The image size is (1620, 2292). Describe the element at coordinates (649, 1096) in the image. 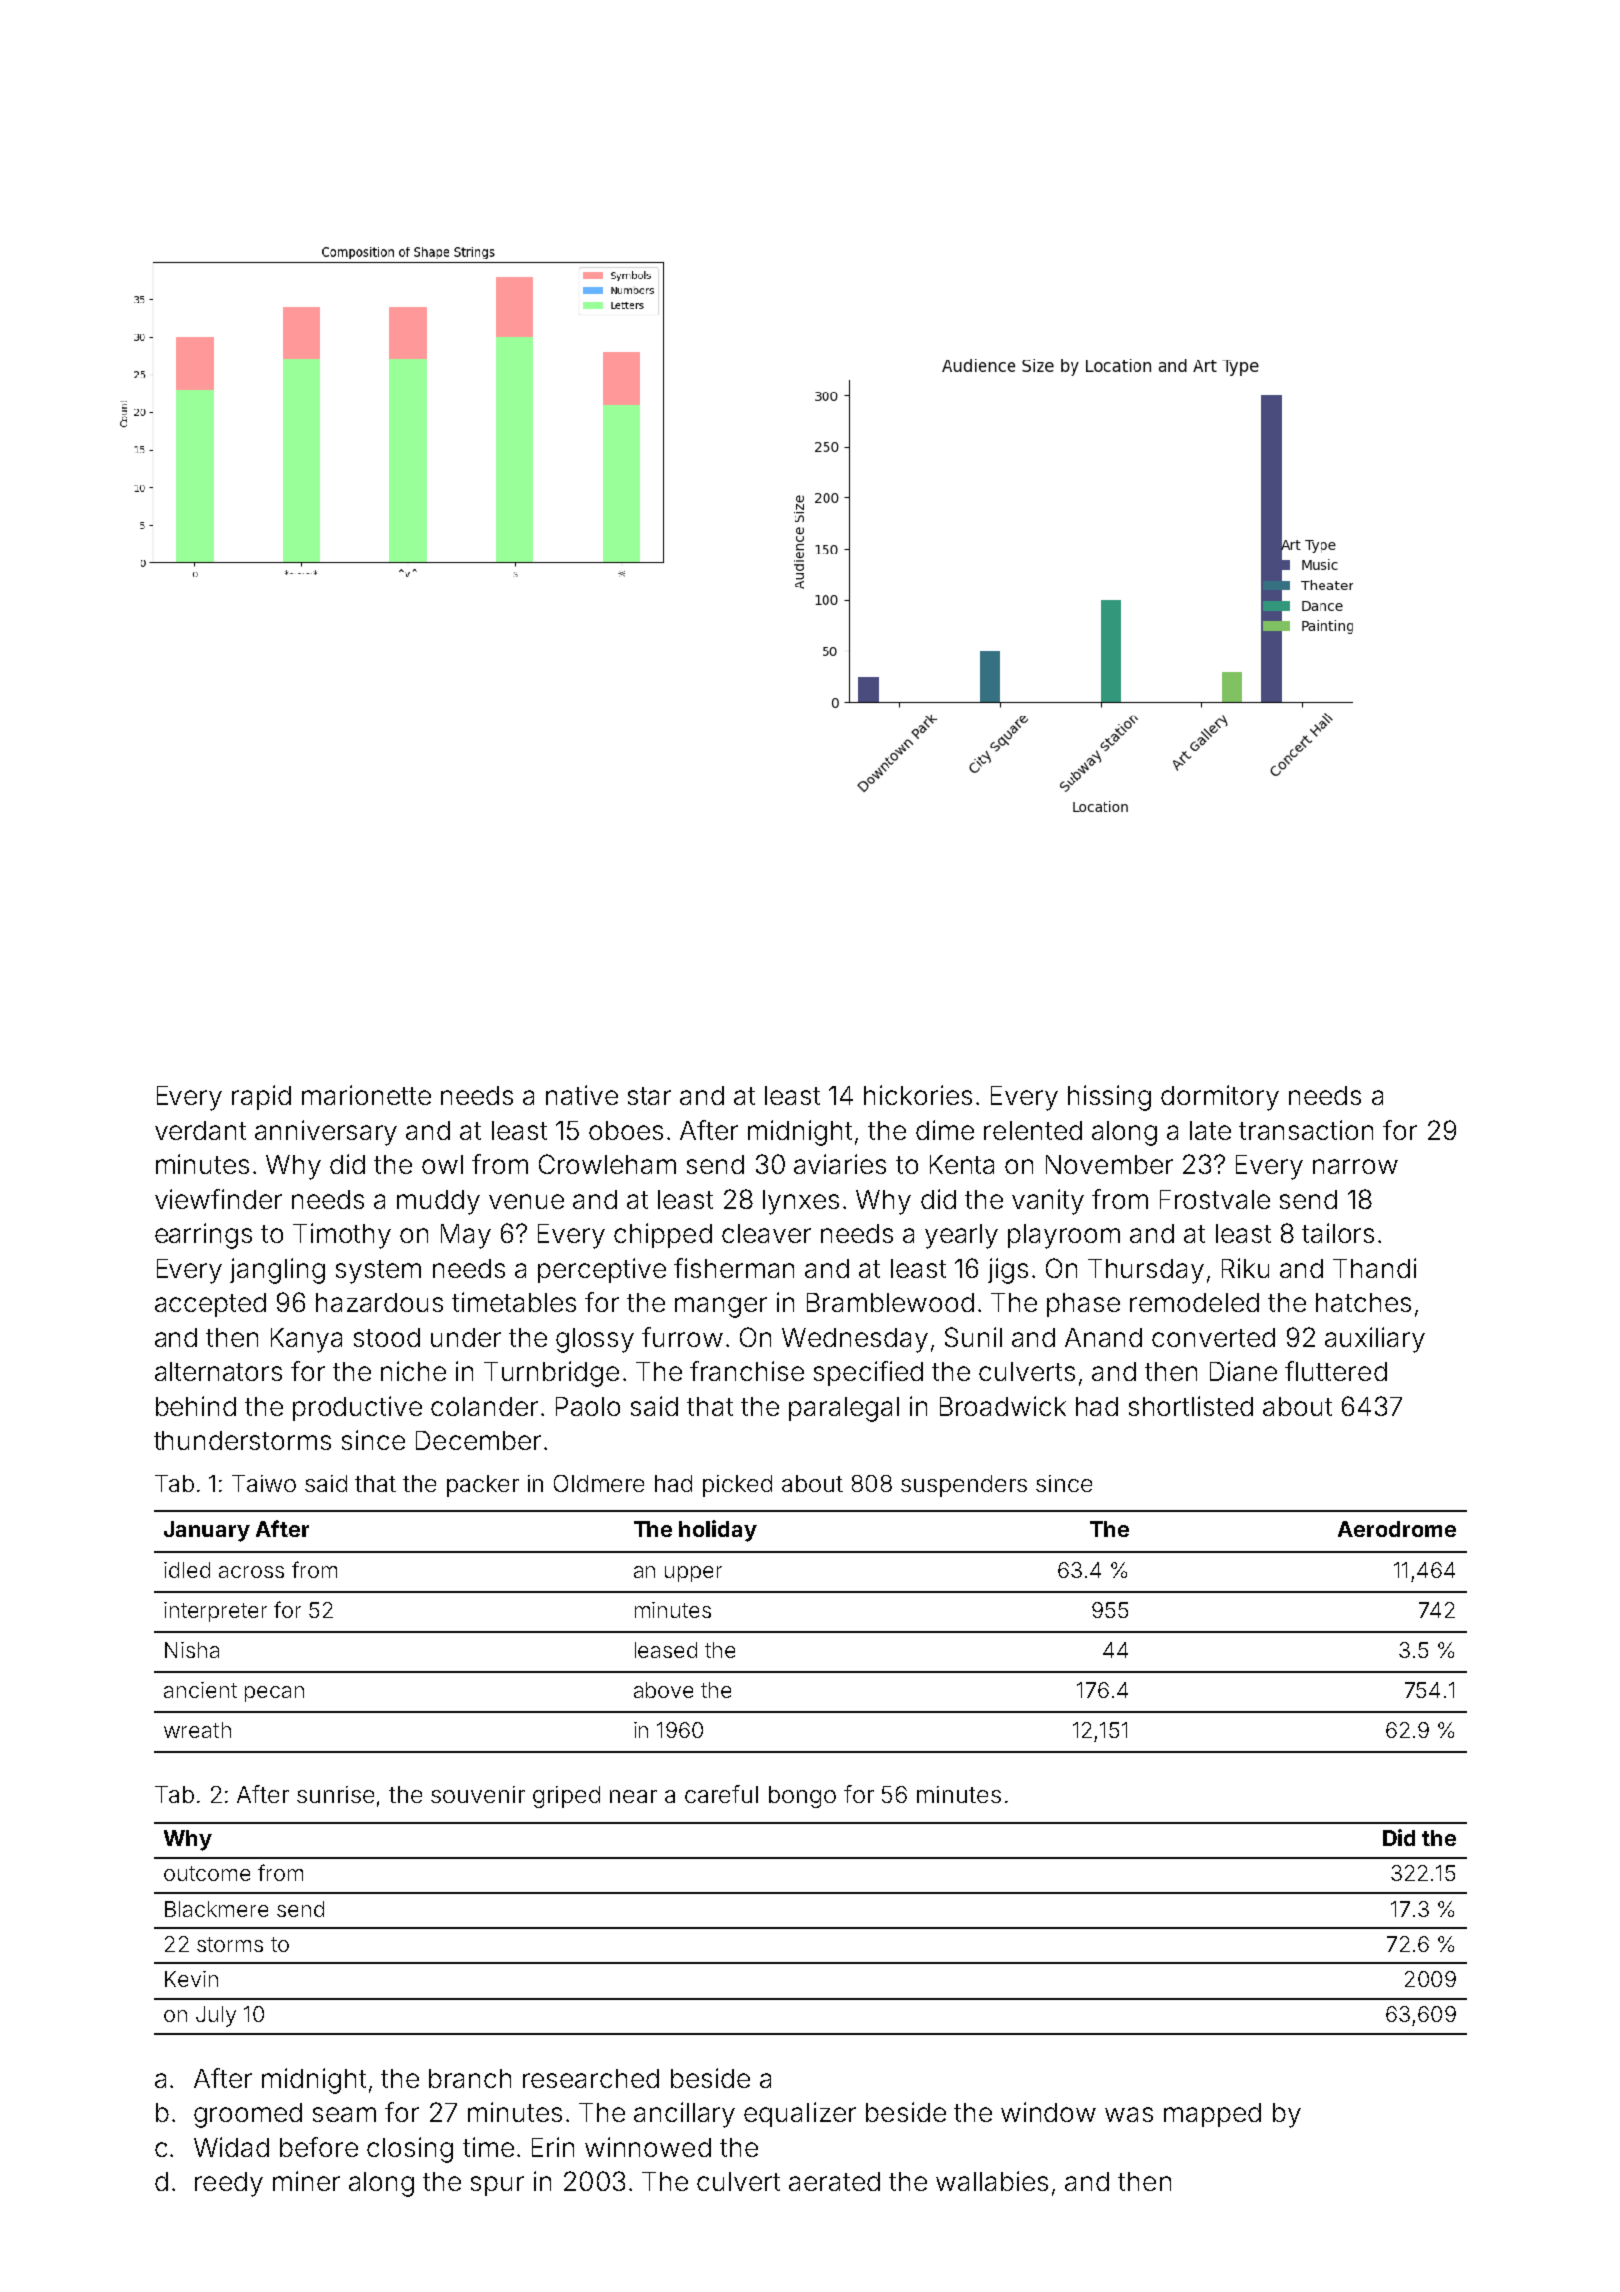

I see `star` at that location.
